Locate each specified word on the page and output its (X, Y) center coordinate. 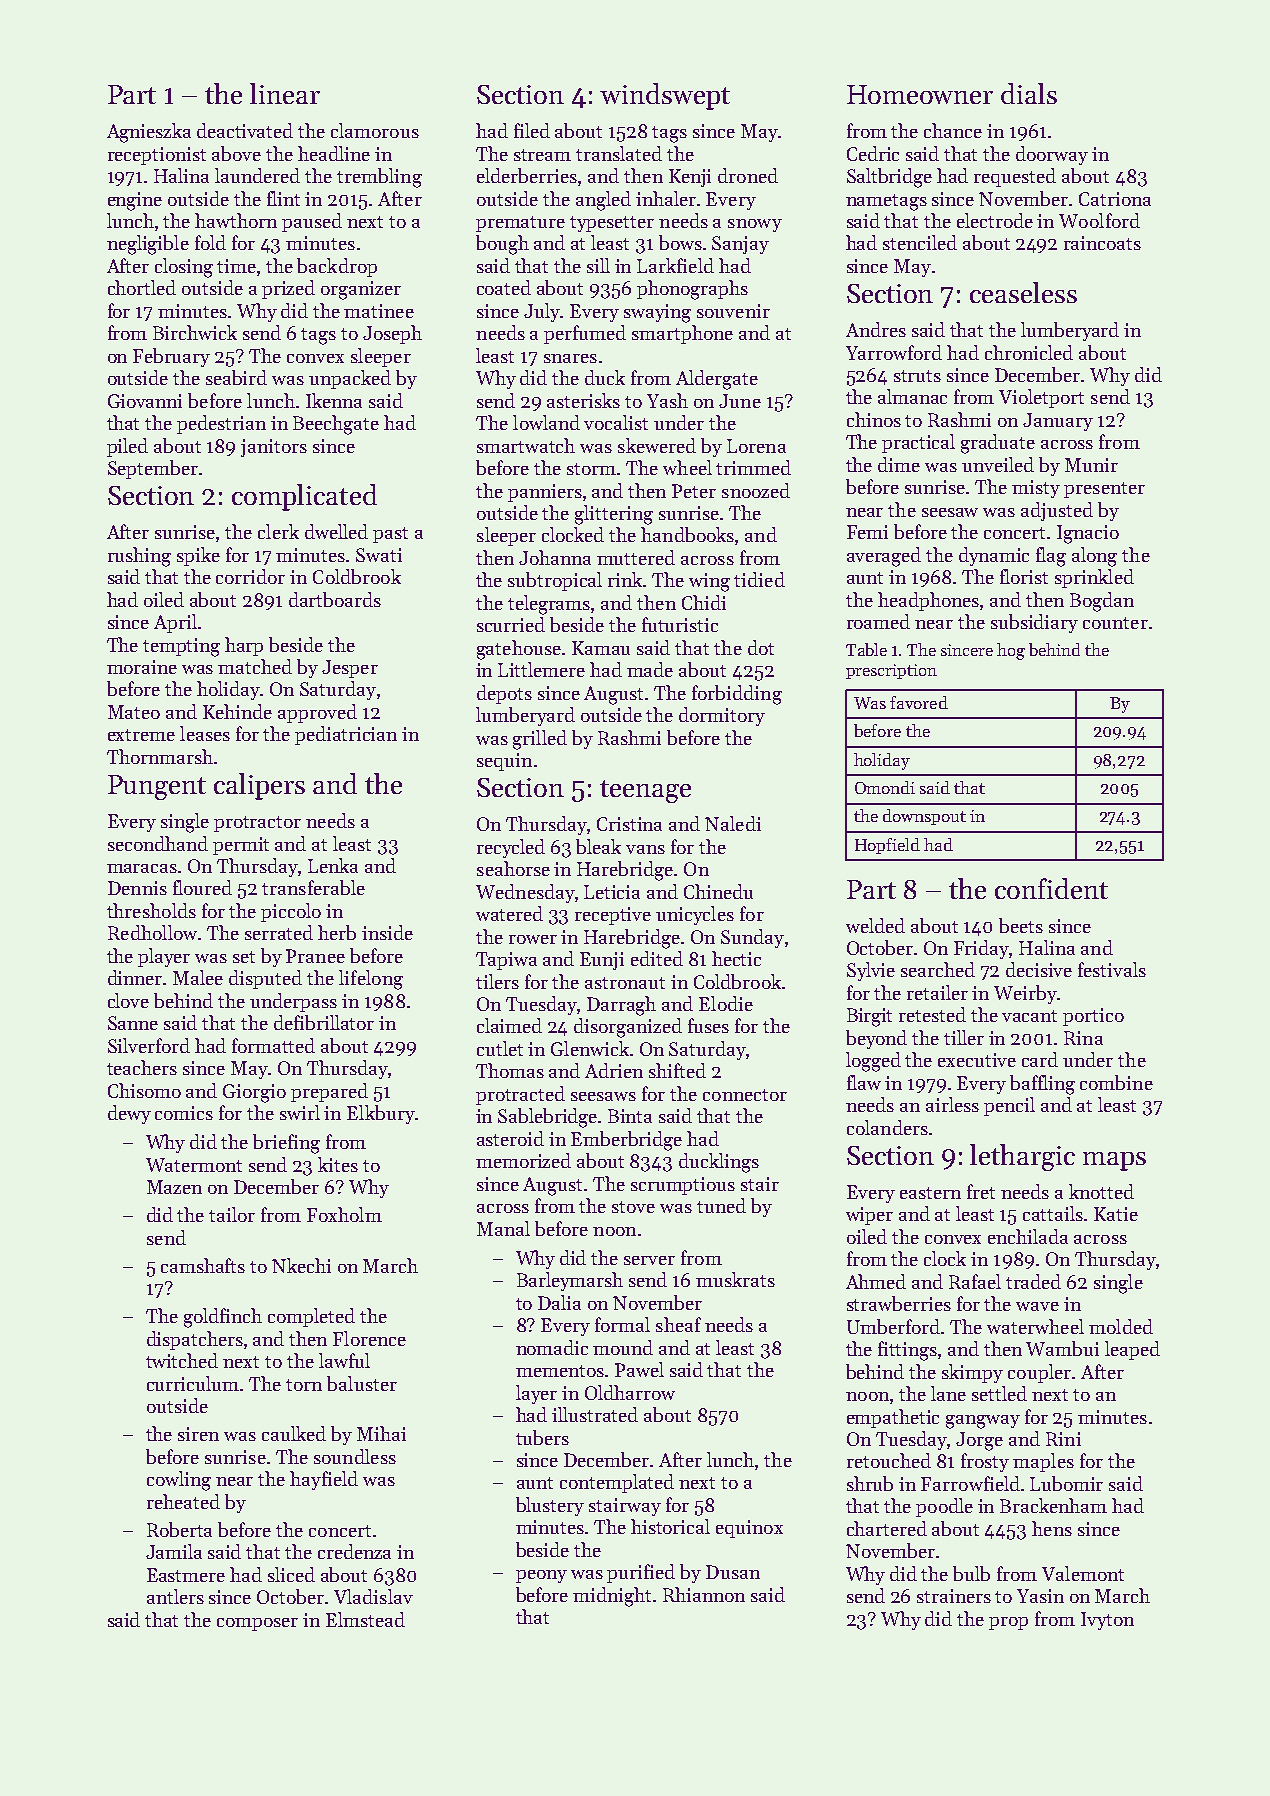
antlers (175, 1596)
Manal (503, 1228)
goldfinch (223, 1318)
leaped (1132, 1350)
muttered (636, 557)
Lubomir (1066, 1483)
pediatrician (346, 735)
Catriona (1115, 199)
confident (1051, 888)
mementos (560, 1371)
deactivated (245, 130)
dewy (129, 1114)
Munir (1091, 465)
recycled (511, 848)
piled (127, 447)
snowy (755, 225)
